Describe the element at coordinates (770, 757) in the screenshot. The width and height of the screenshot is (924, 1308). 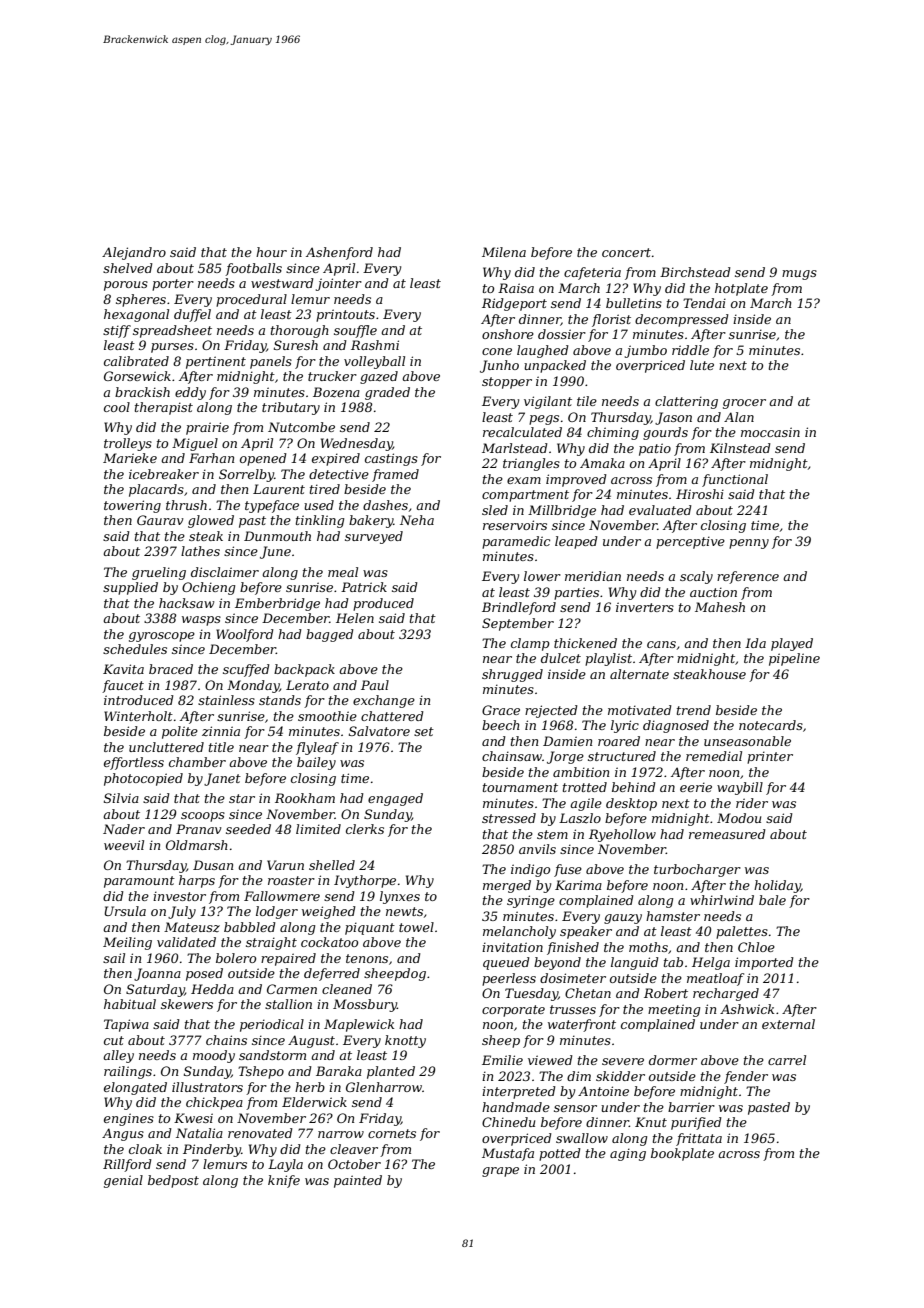
I see `printer` at that location.
